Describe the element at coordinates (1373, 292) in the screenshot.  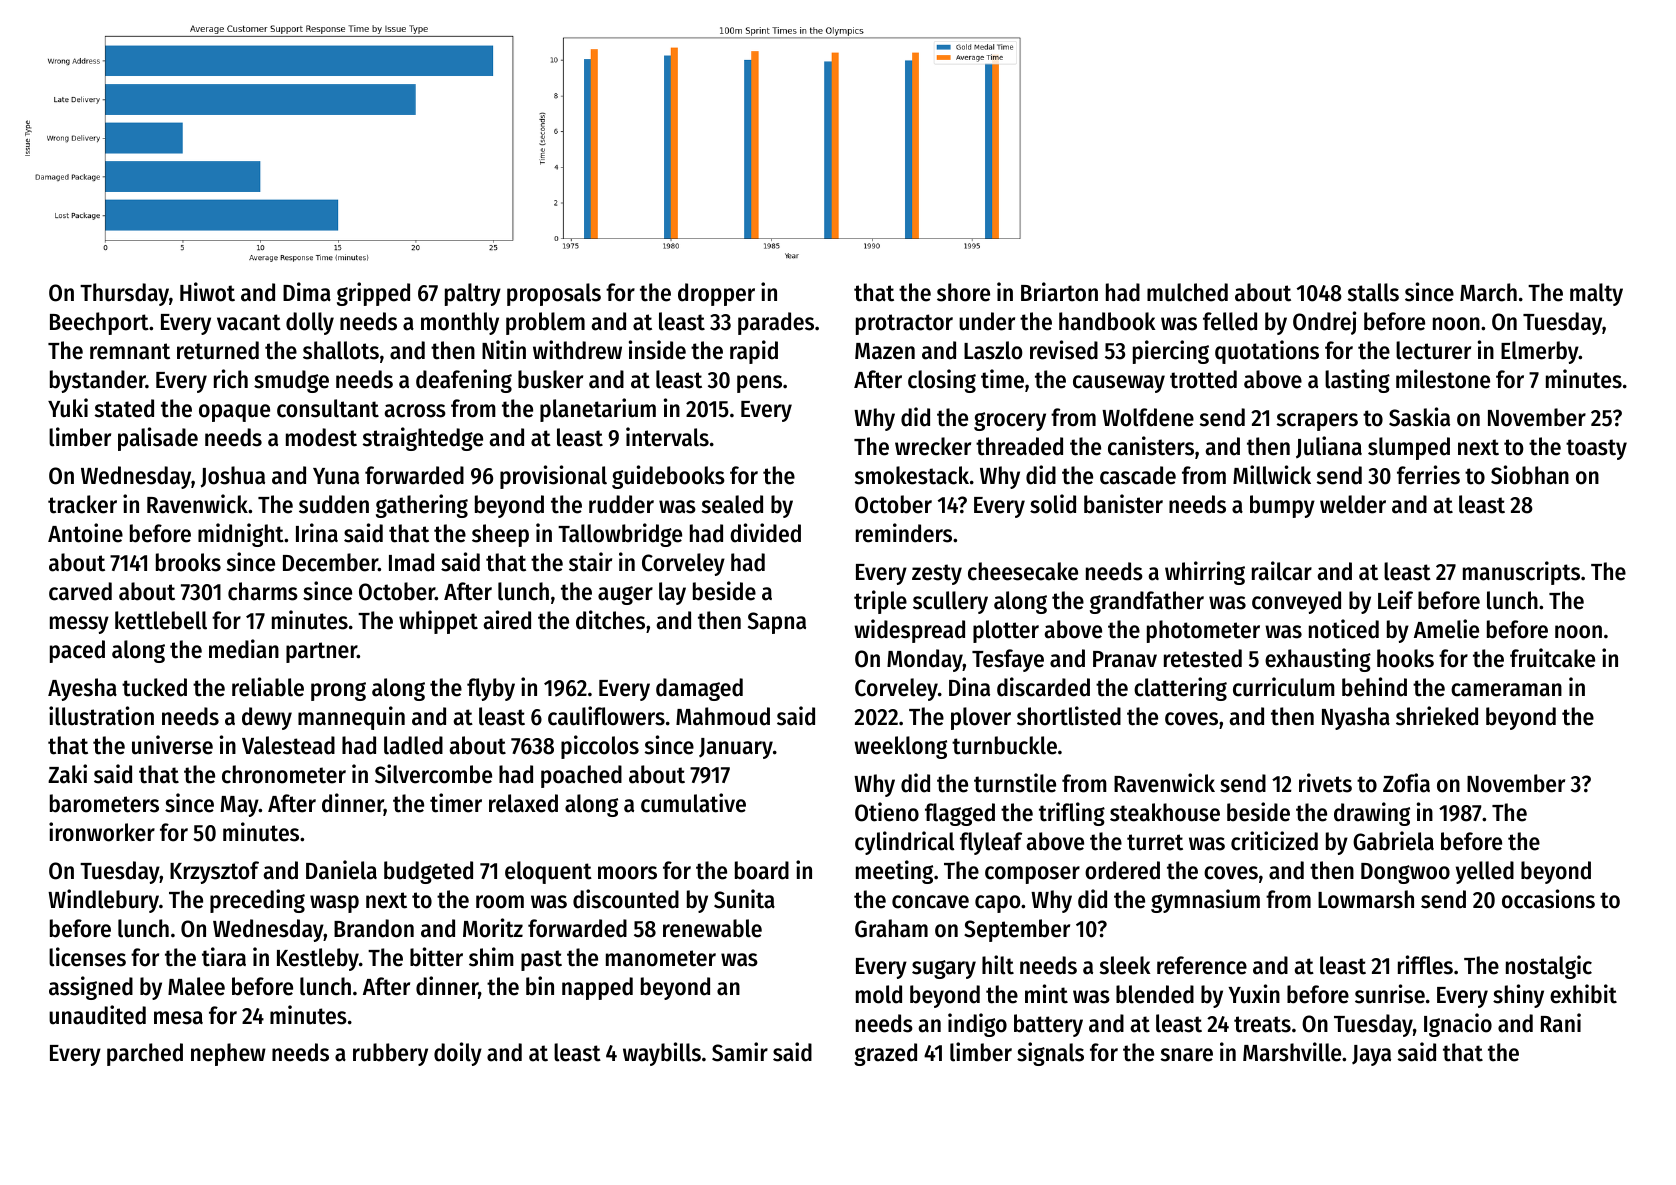
I see `stalls` at that location.
